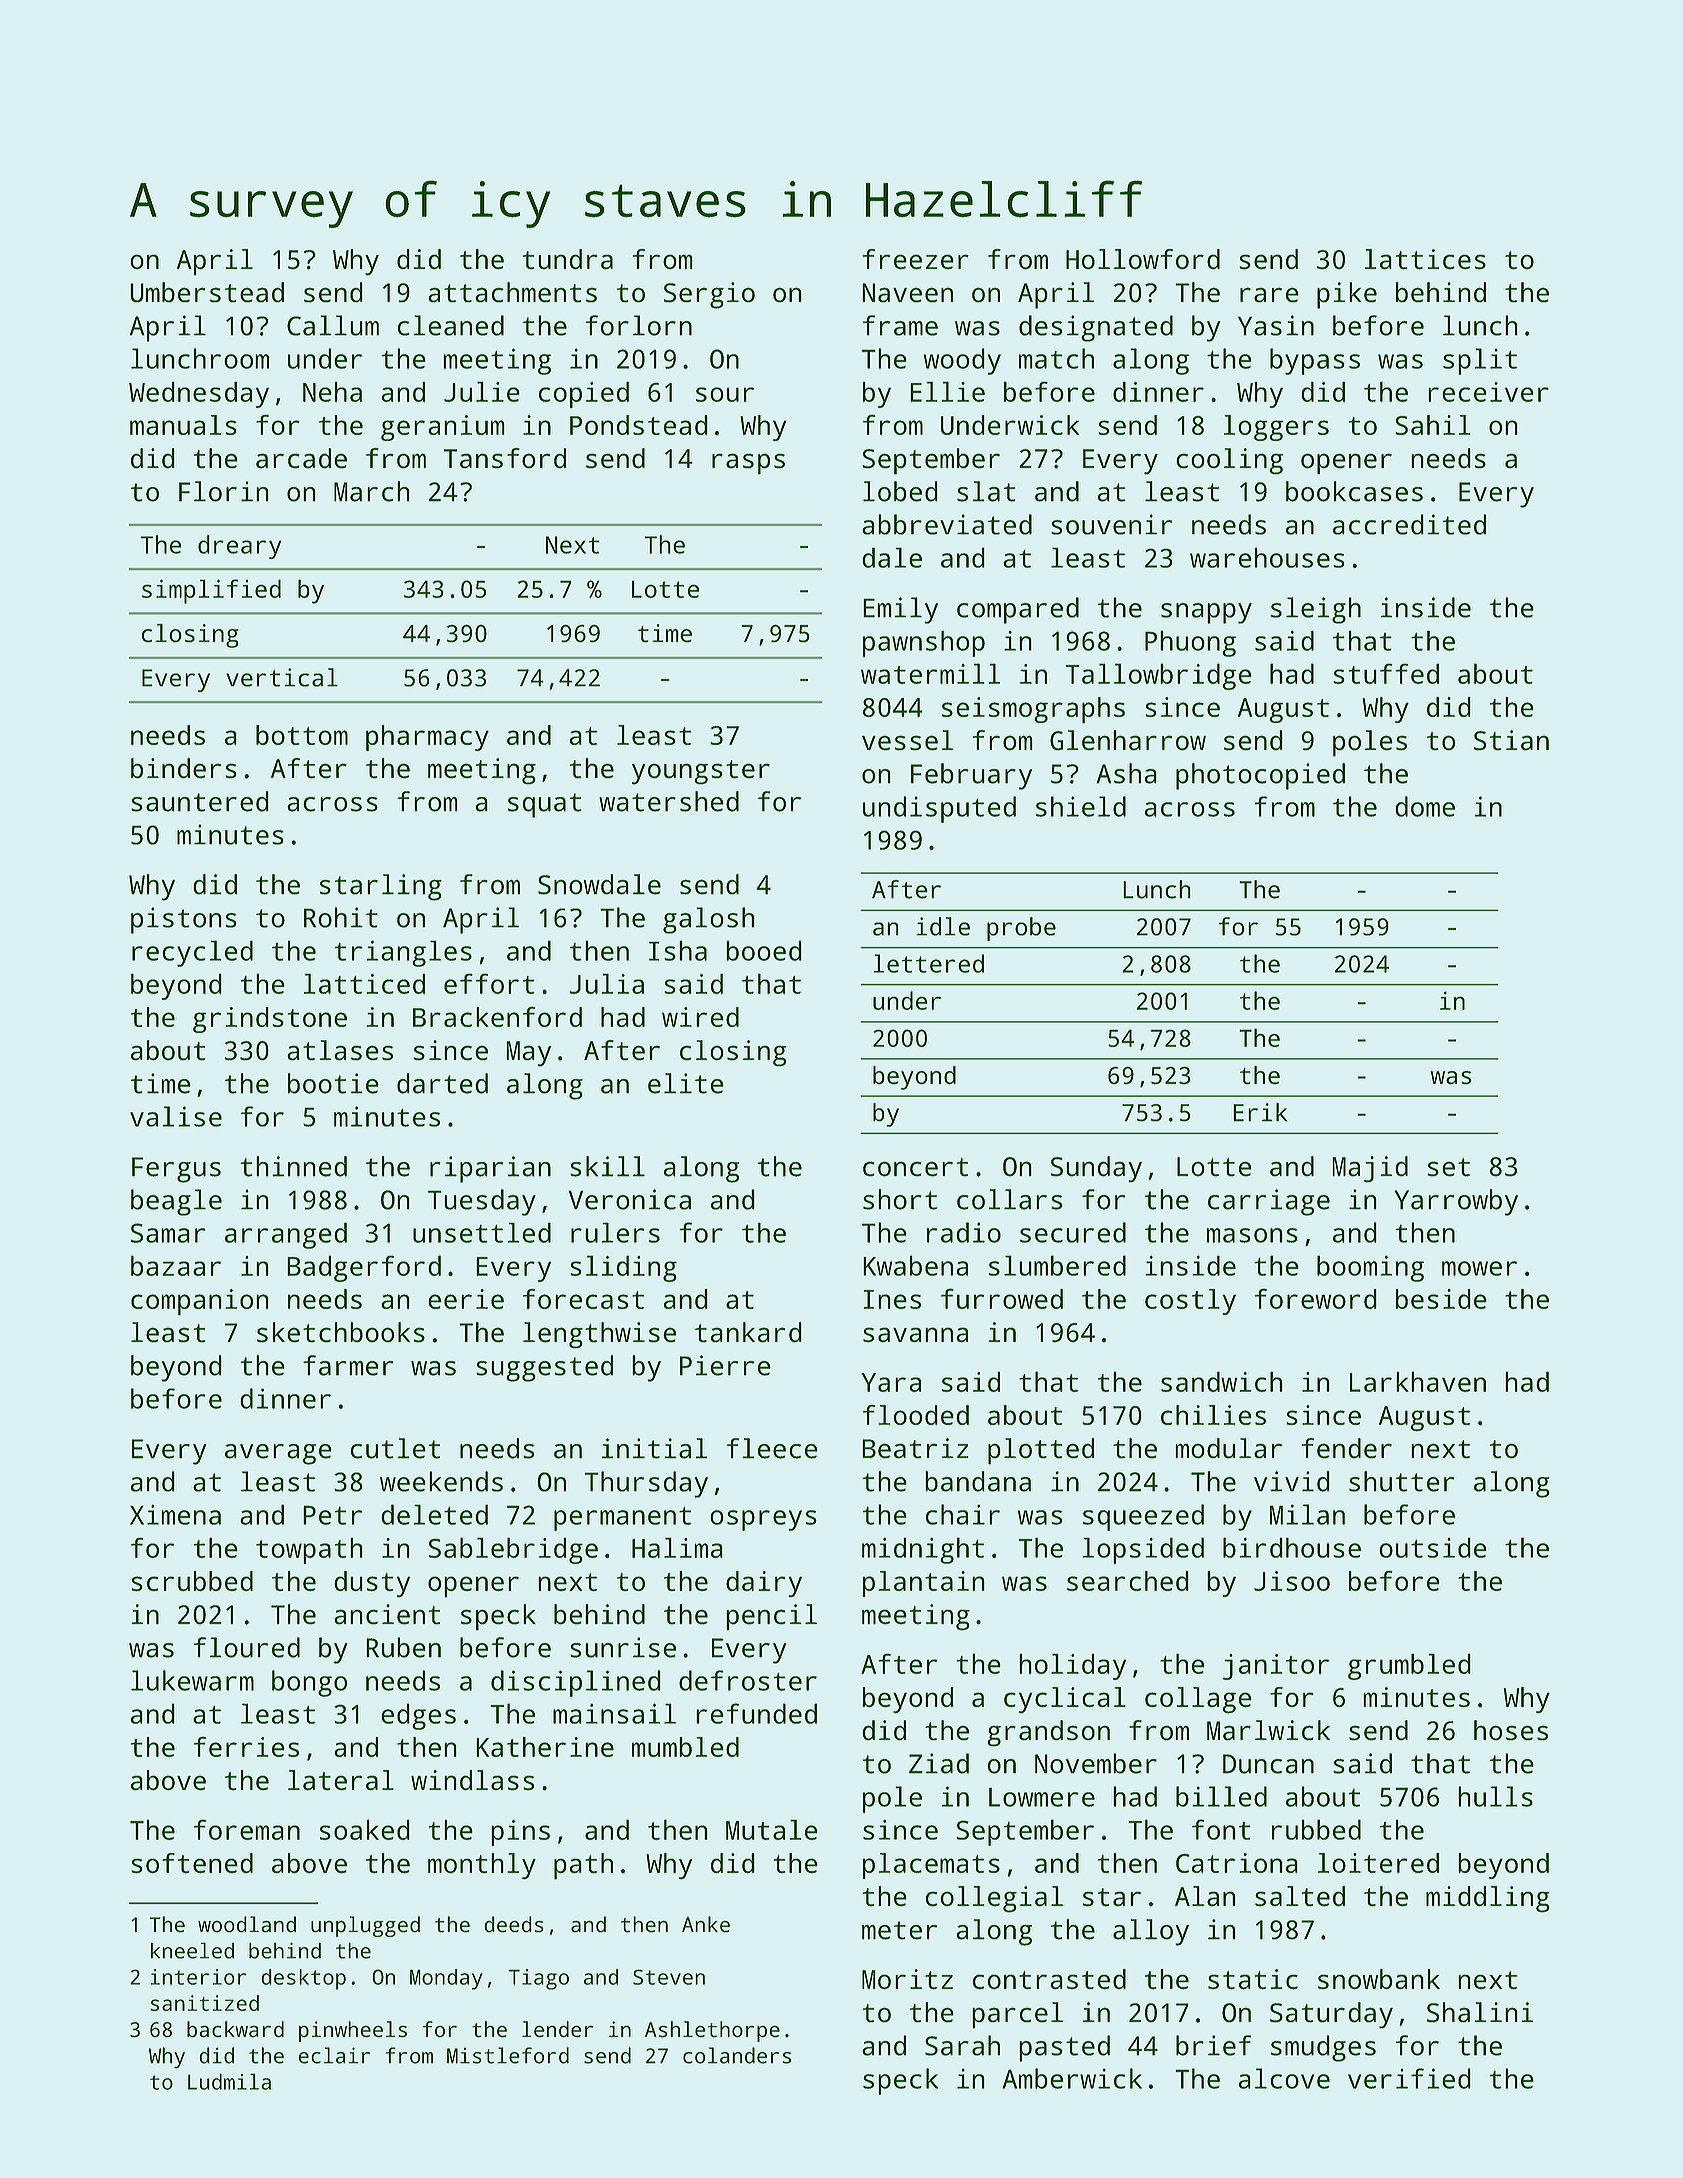 Image resolution: width=1683 pixels, height=2178 pixels. Describe the element at coordinates (685, 1747) in the screenshot. I see `mumbled` at that location.
